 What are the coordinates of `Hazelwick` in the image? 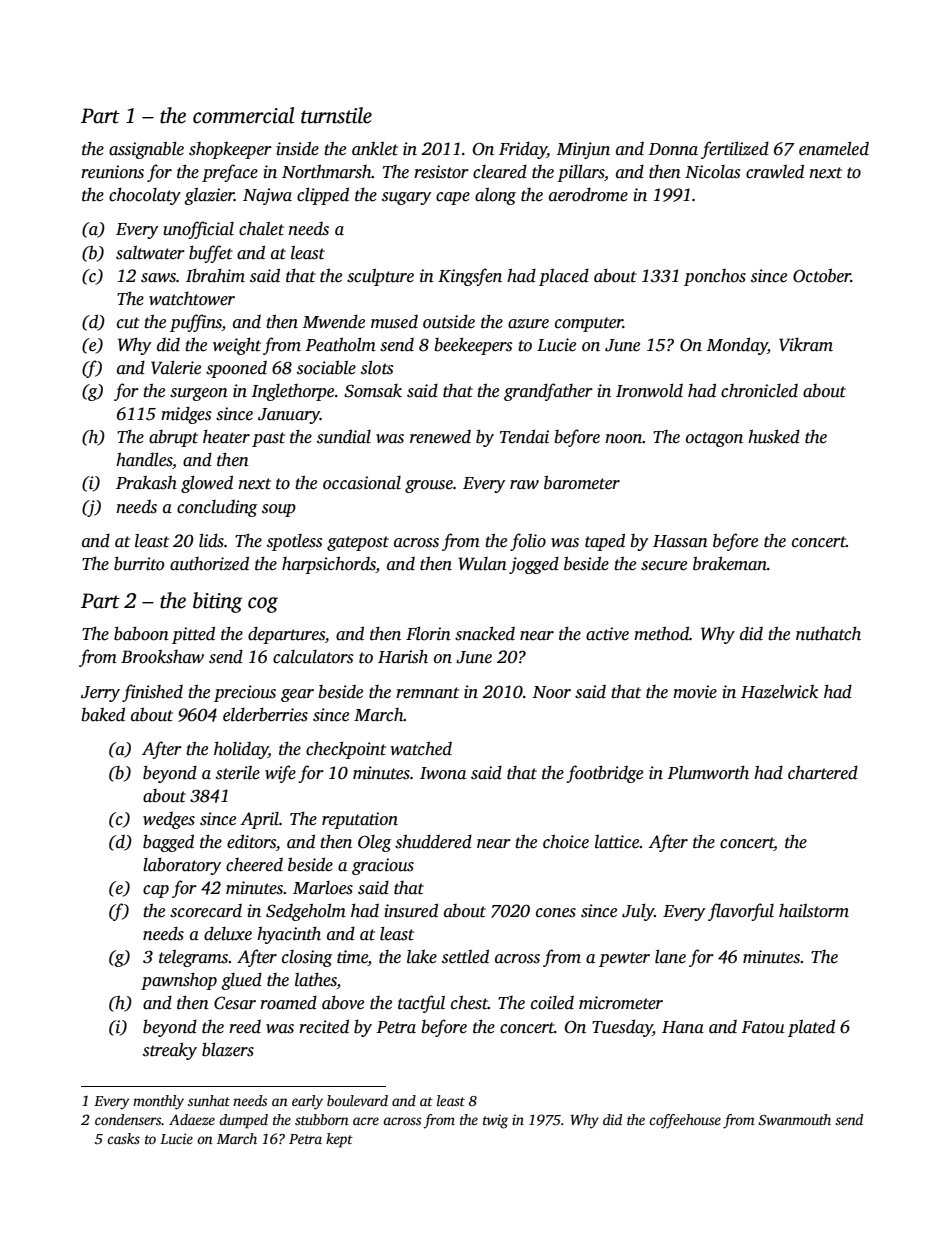 It's located at (779, 692).
